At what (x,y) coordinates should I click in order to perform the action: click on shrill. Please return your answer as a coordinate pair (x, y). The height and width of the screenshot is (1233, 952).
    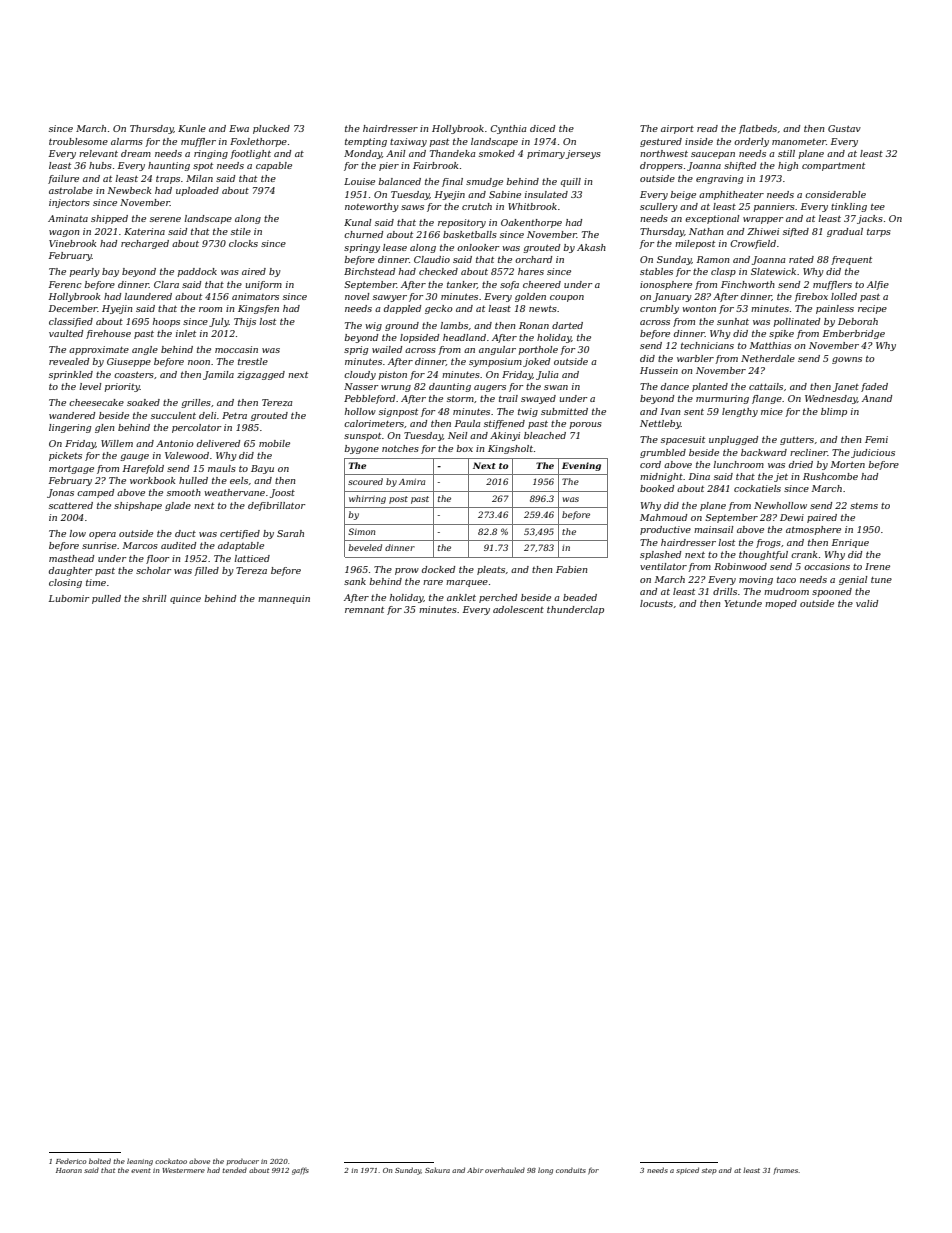
    Looking at the image, I should click on (154, 598).
